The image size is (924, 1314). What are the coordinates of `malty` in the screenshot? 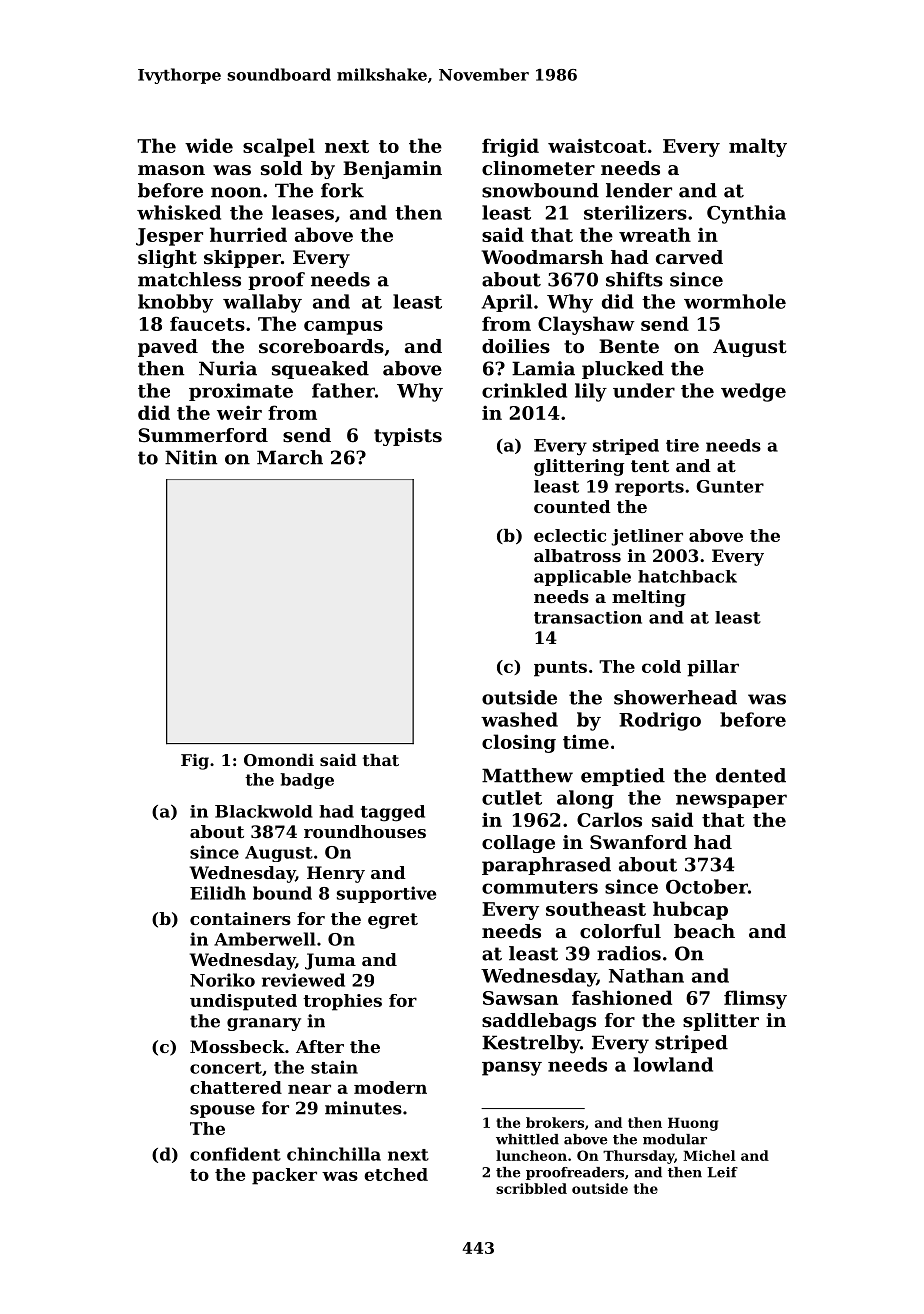 It's located at (758, 147).
